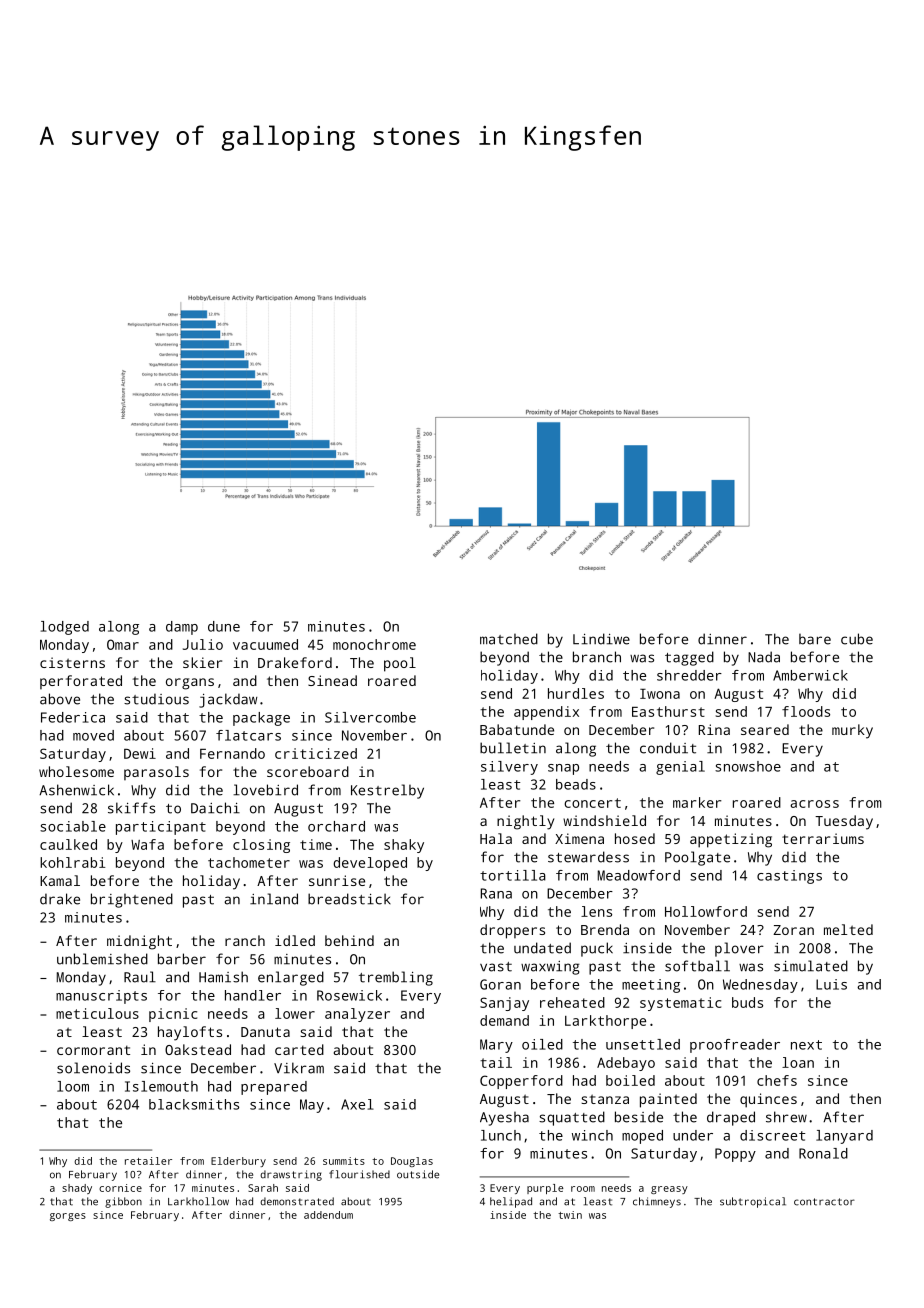 The image size is (924, 1308). Describe the element at coordinates (697, 802) in the page. I see `marker` at that location.
